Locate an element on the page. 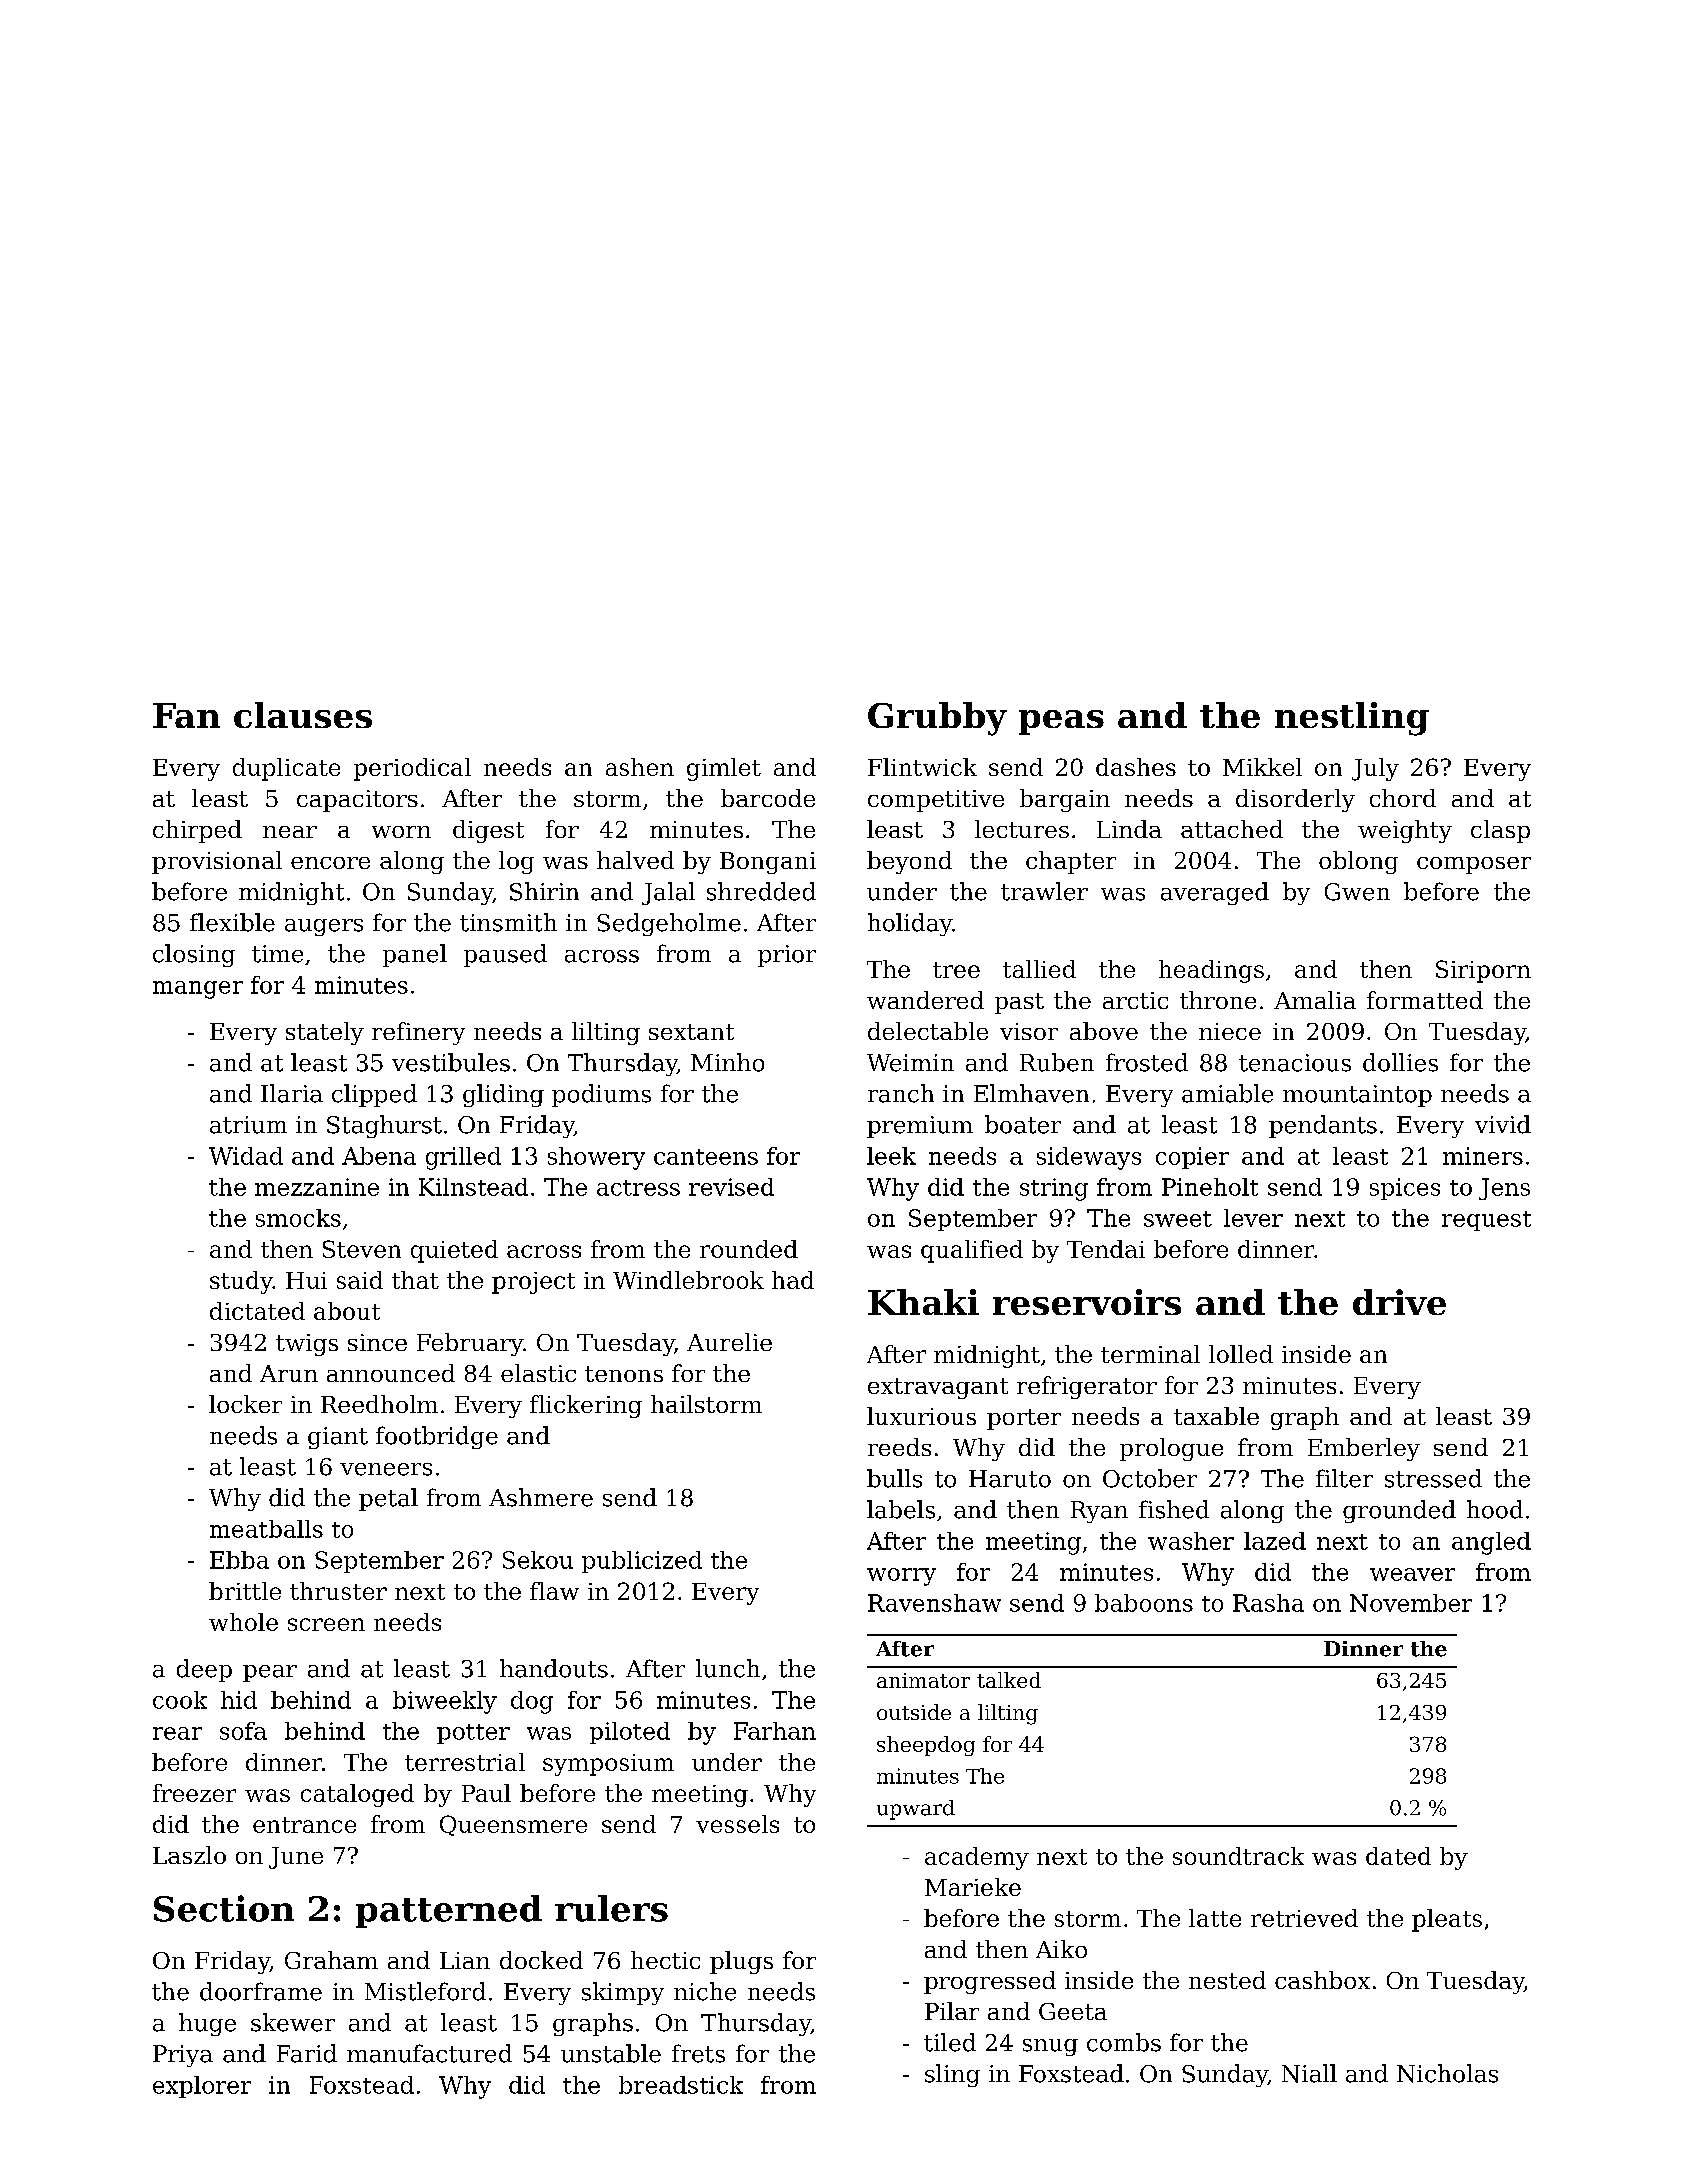 The width and height of the page is (1683, 2178). Minho is located at coordinates (727, 1062).
